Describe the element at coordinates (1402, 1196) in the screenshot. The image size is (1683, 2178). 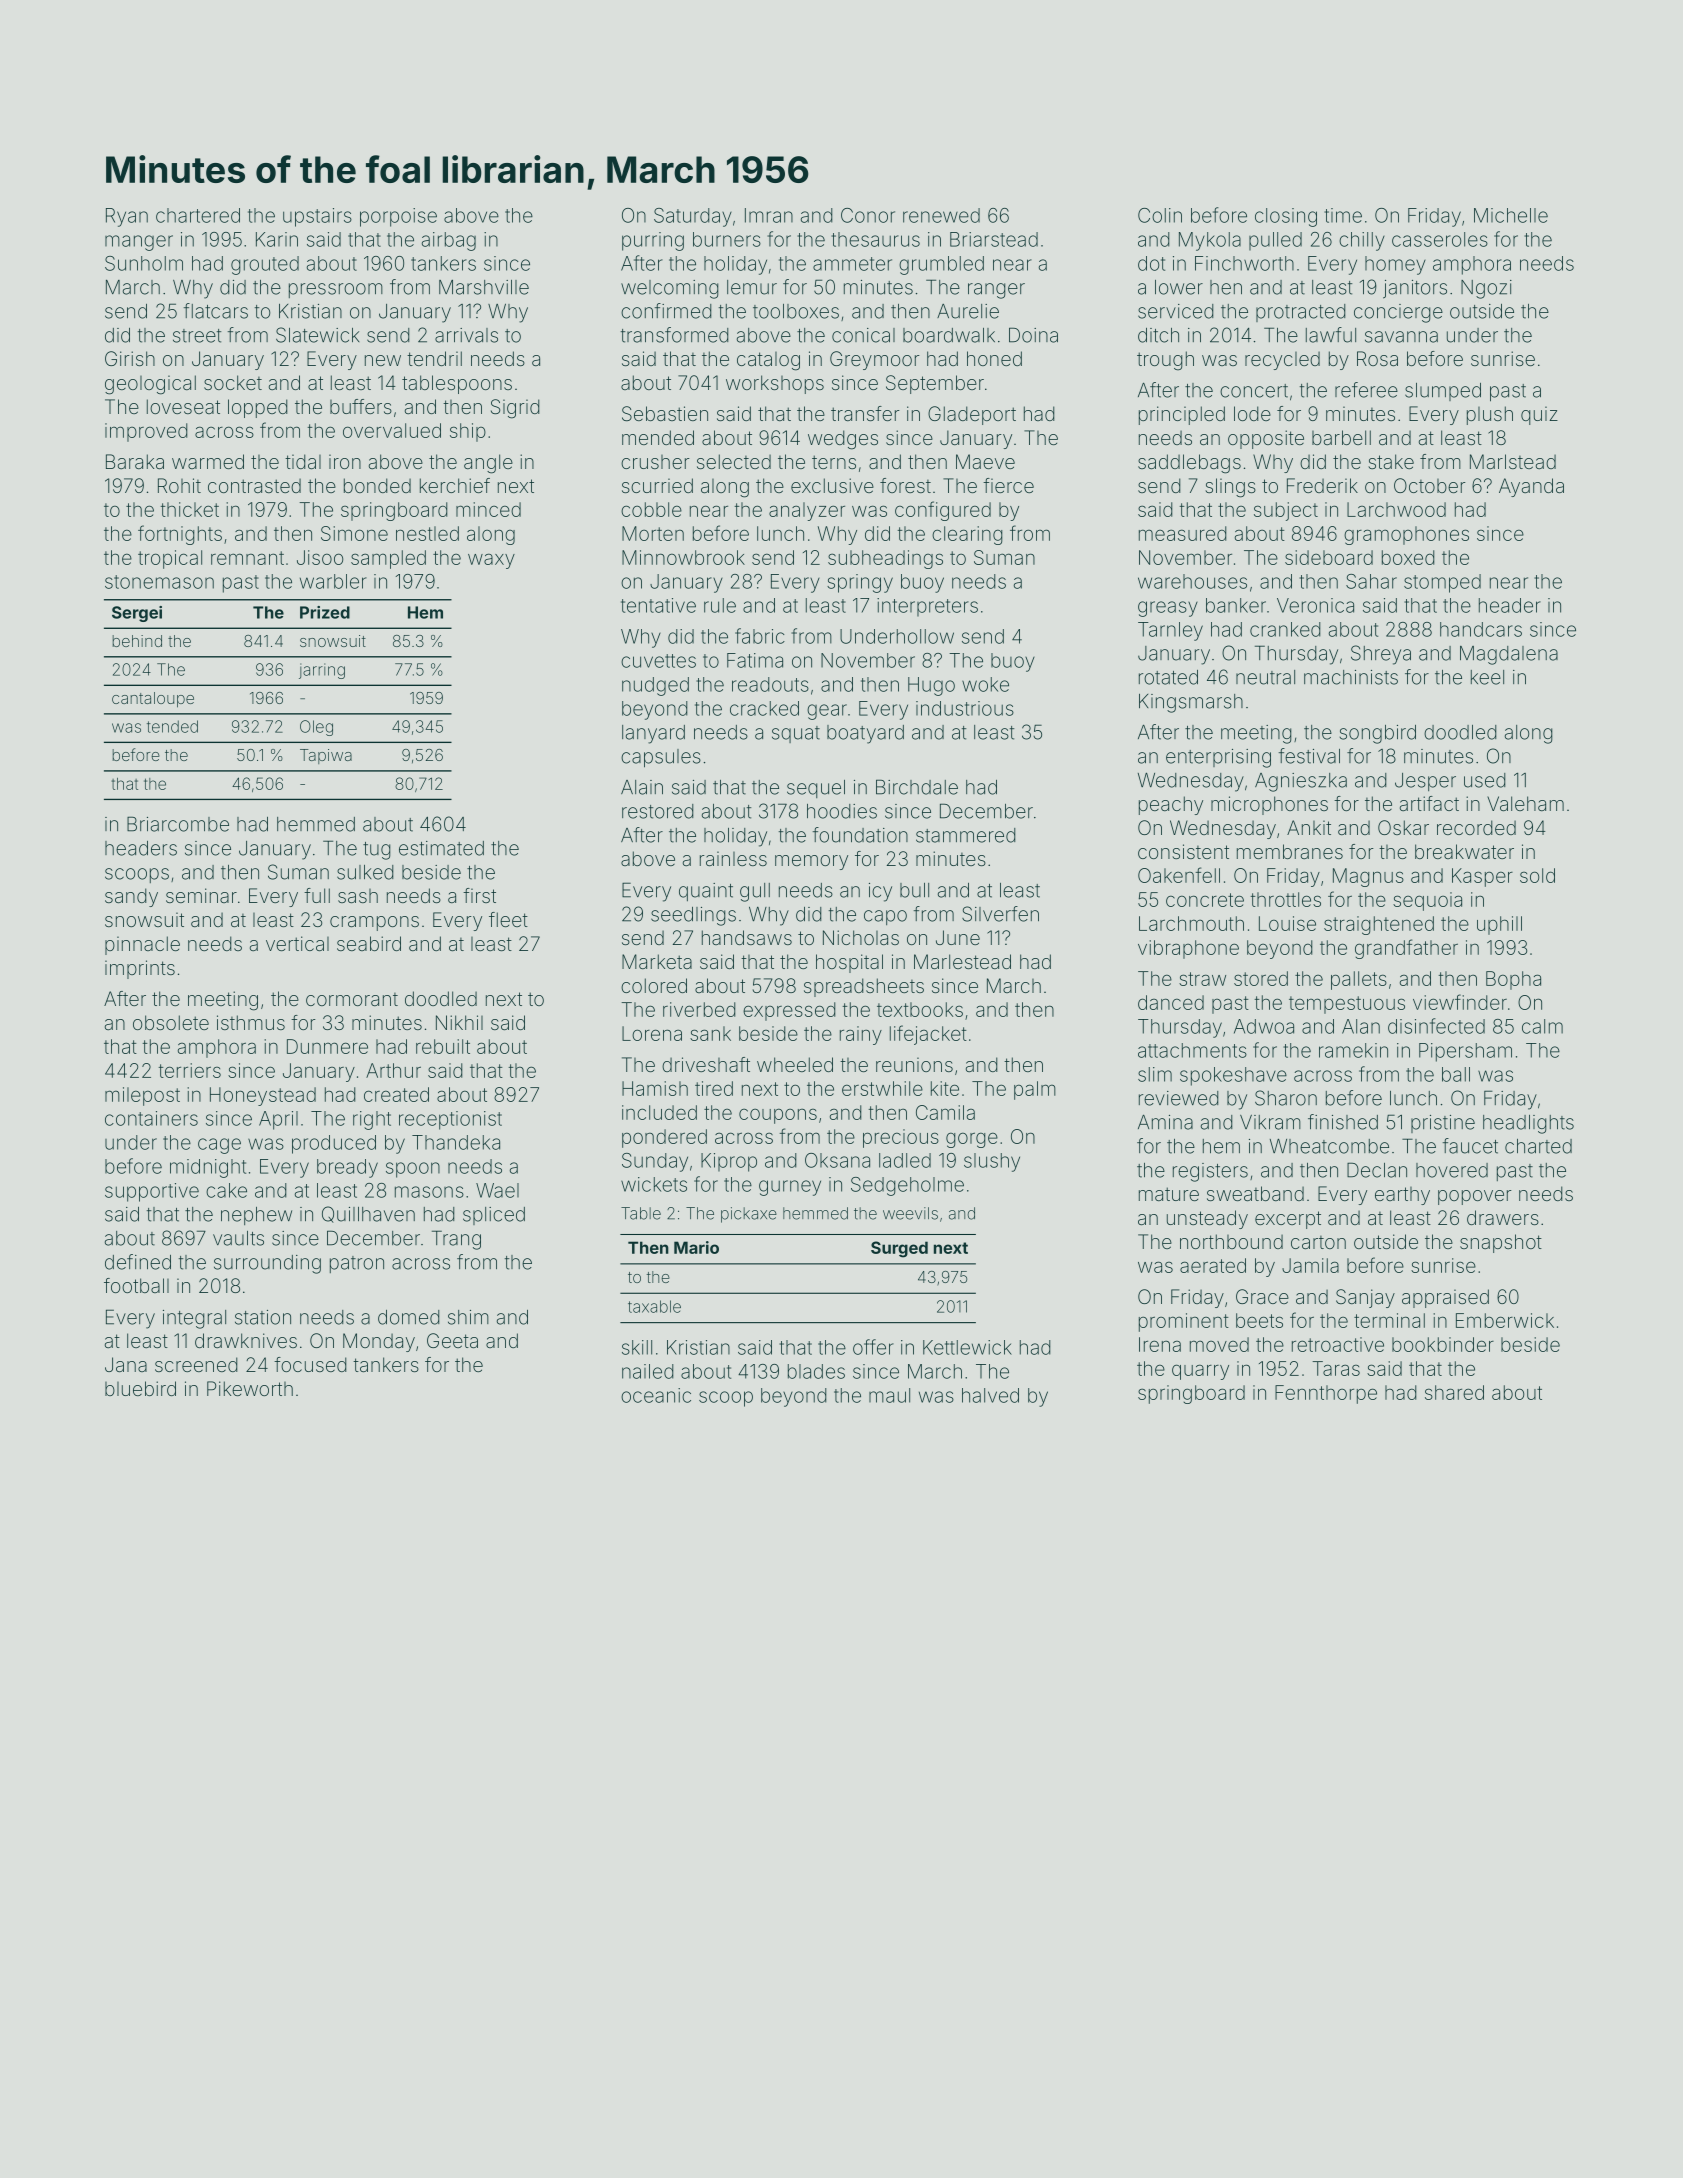
I see `earthy` at that location.
